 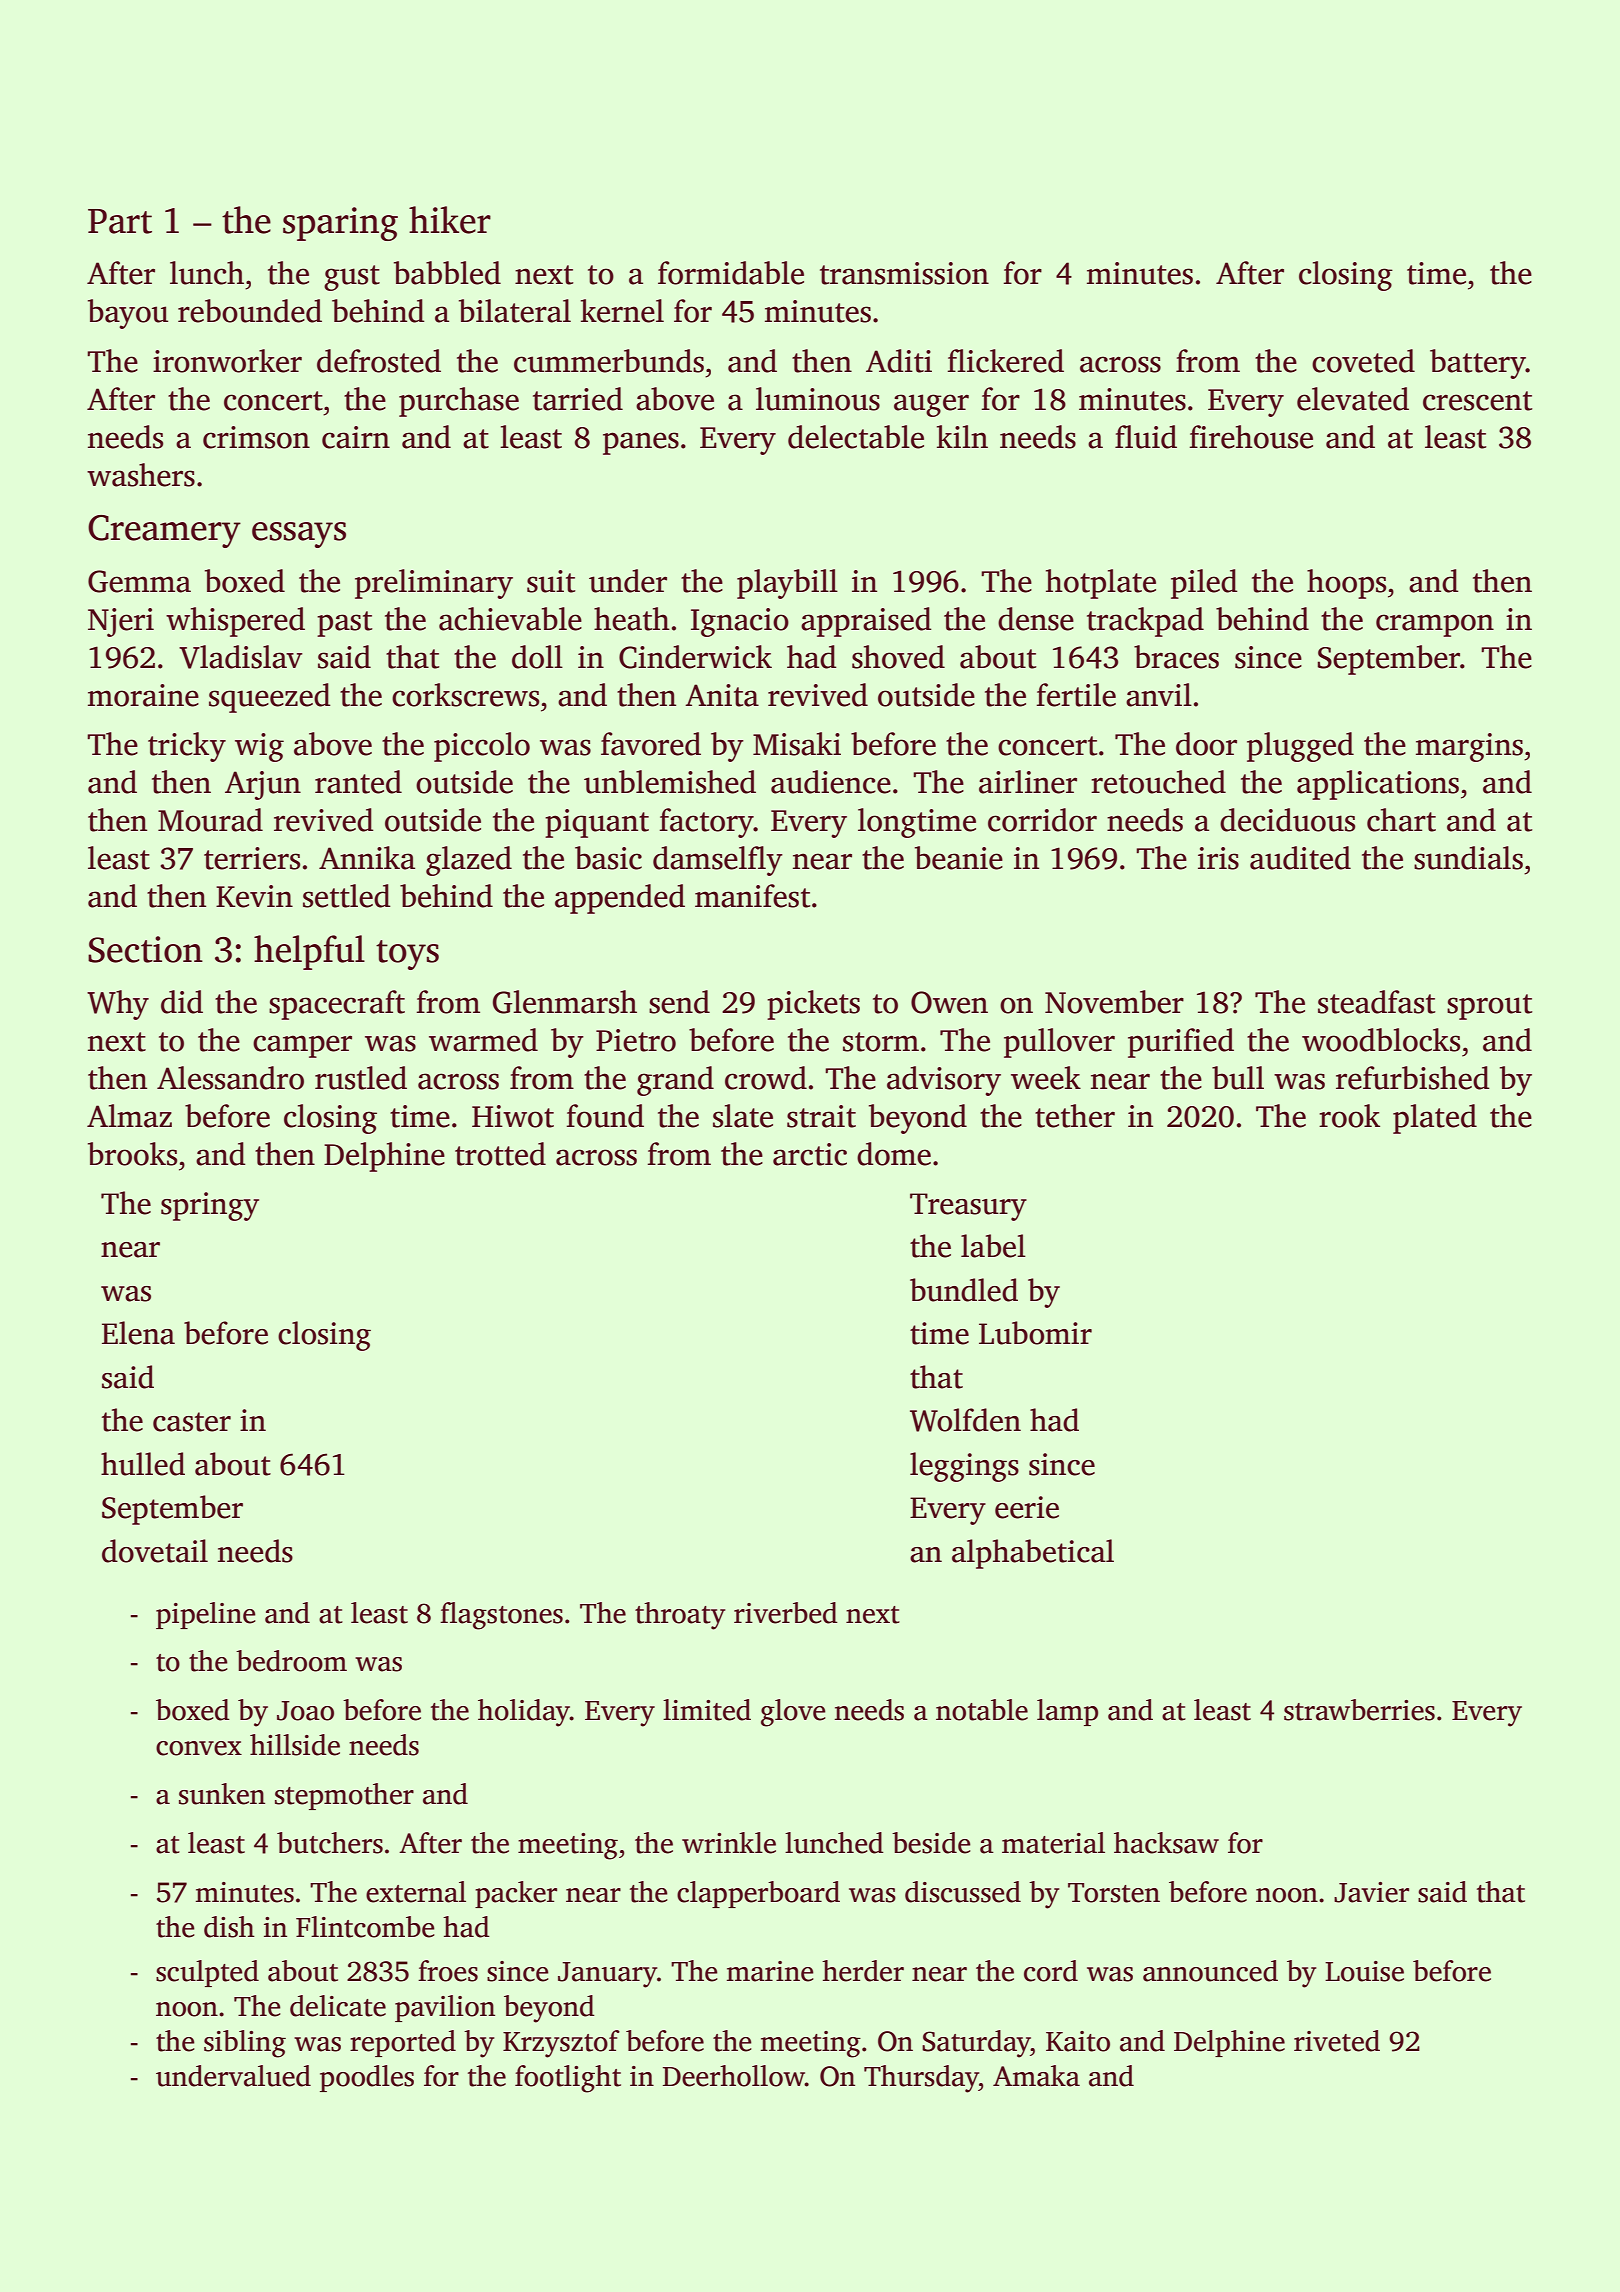 What do you see at coordinates (793, 1713) in the document?
I see `glove` at bounding box center [793, 1713].
